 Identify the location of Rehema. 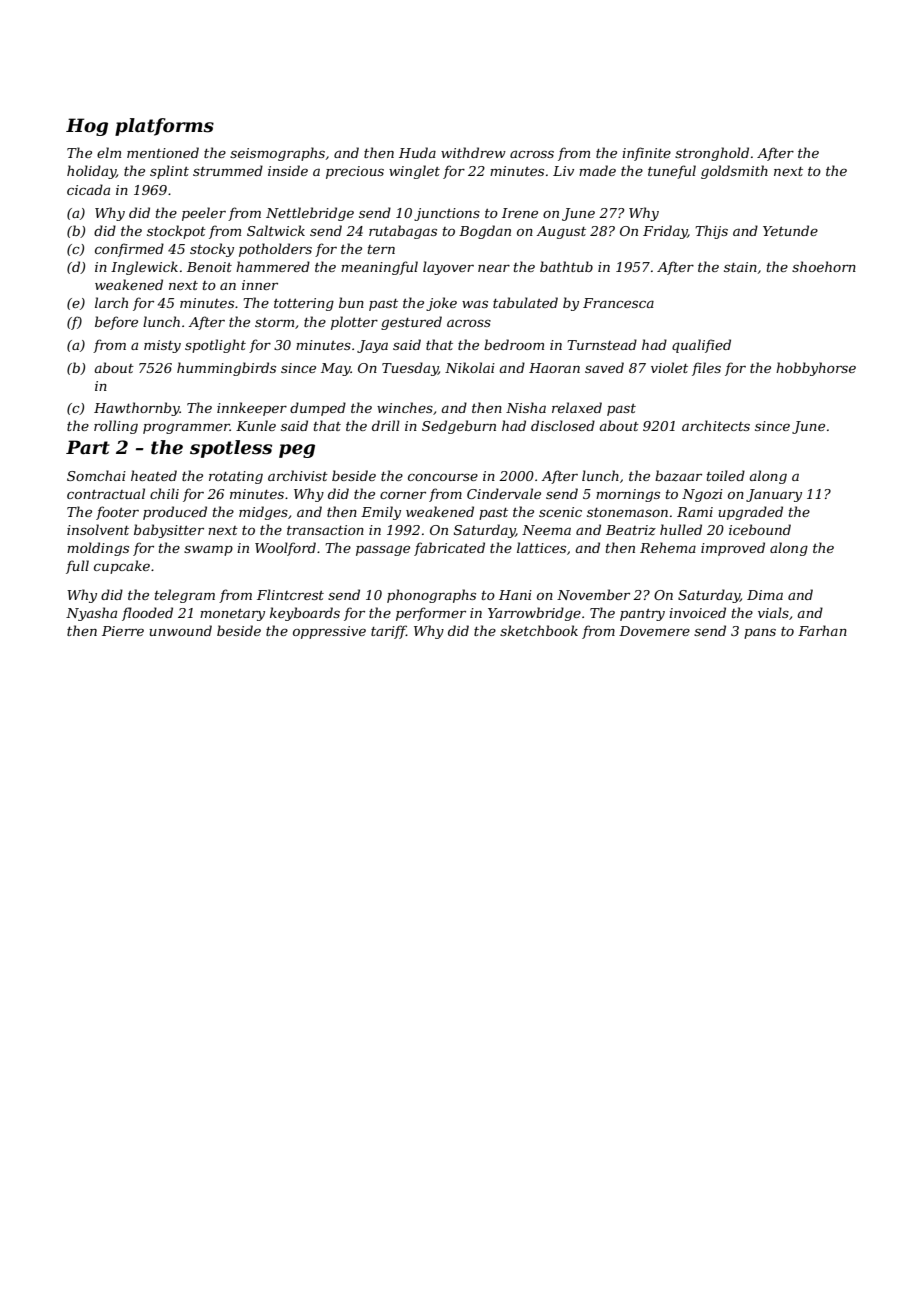
(668, 547).
